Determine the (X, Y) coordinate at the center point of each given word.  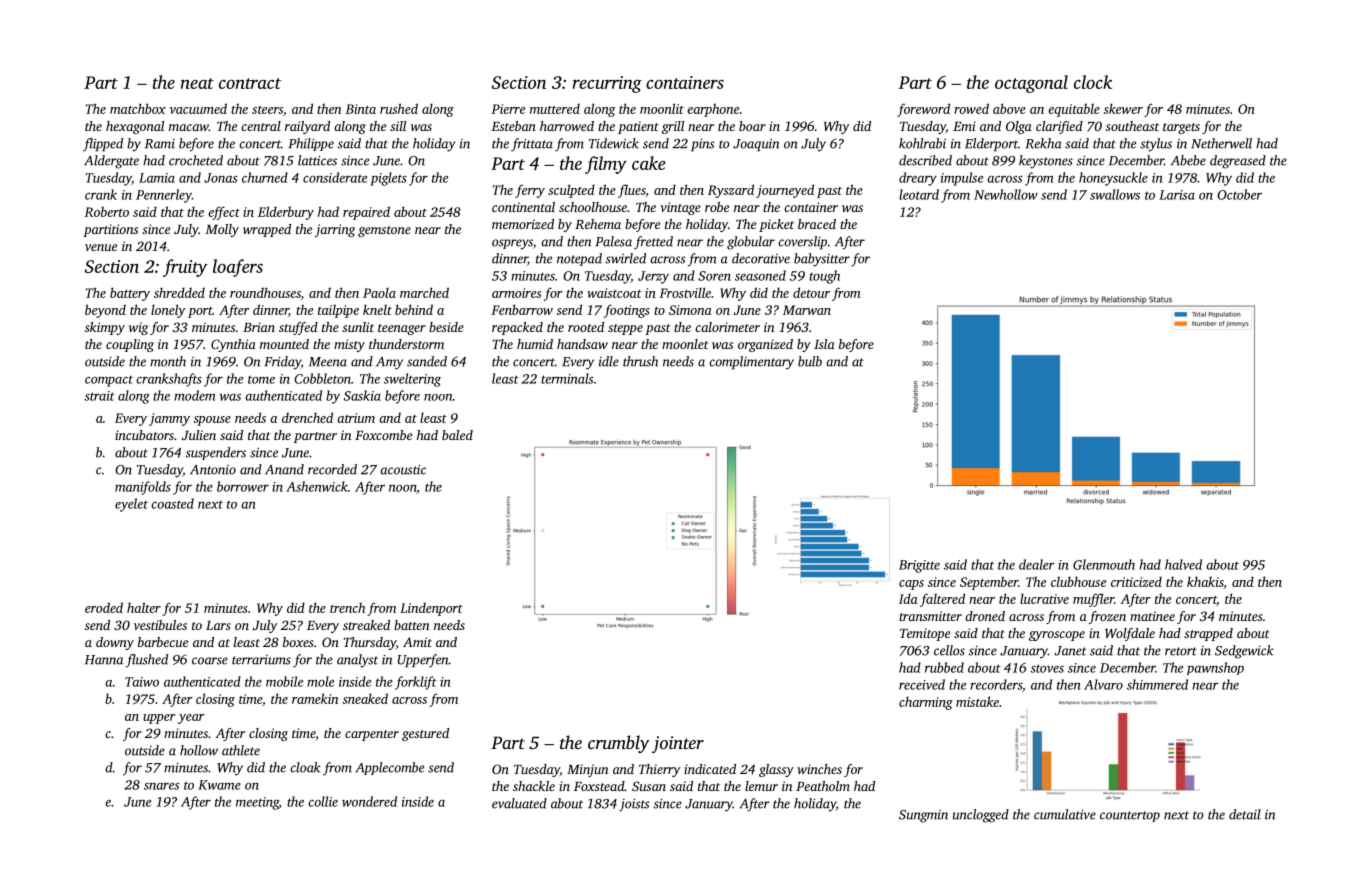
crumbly (618, 744)
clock (1093, 82)
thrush (640, 361)
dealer (1037, 564)
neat (197, 83)
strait (99, 396)
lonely (168, 311)
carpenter (372, 735)
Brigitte (919, 566)
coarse (210, 661)
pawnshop (1215, 668)
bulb (810, 361)
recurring (607, 84)
